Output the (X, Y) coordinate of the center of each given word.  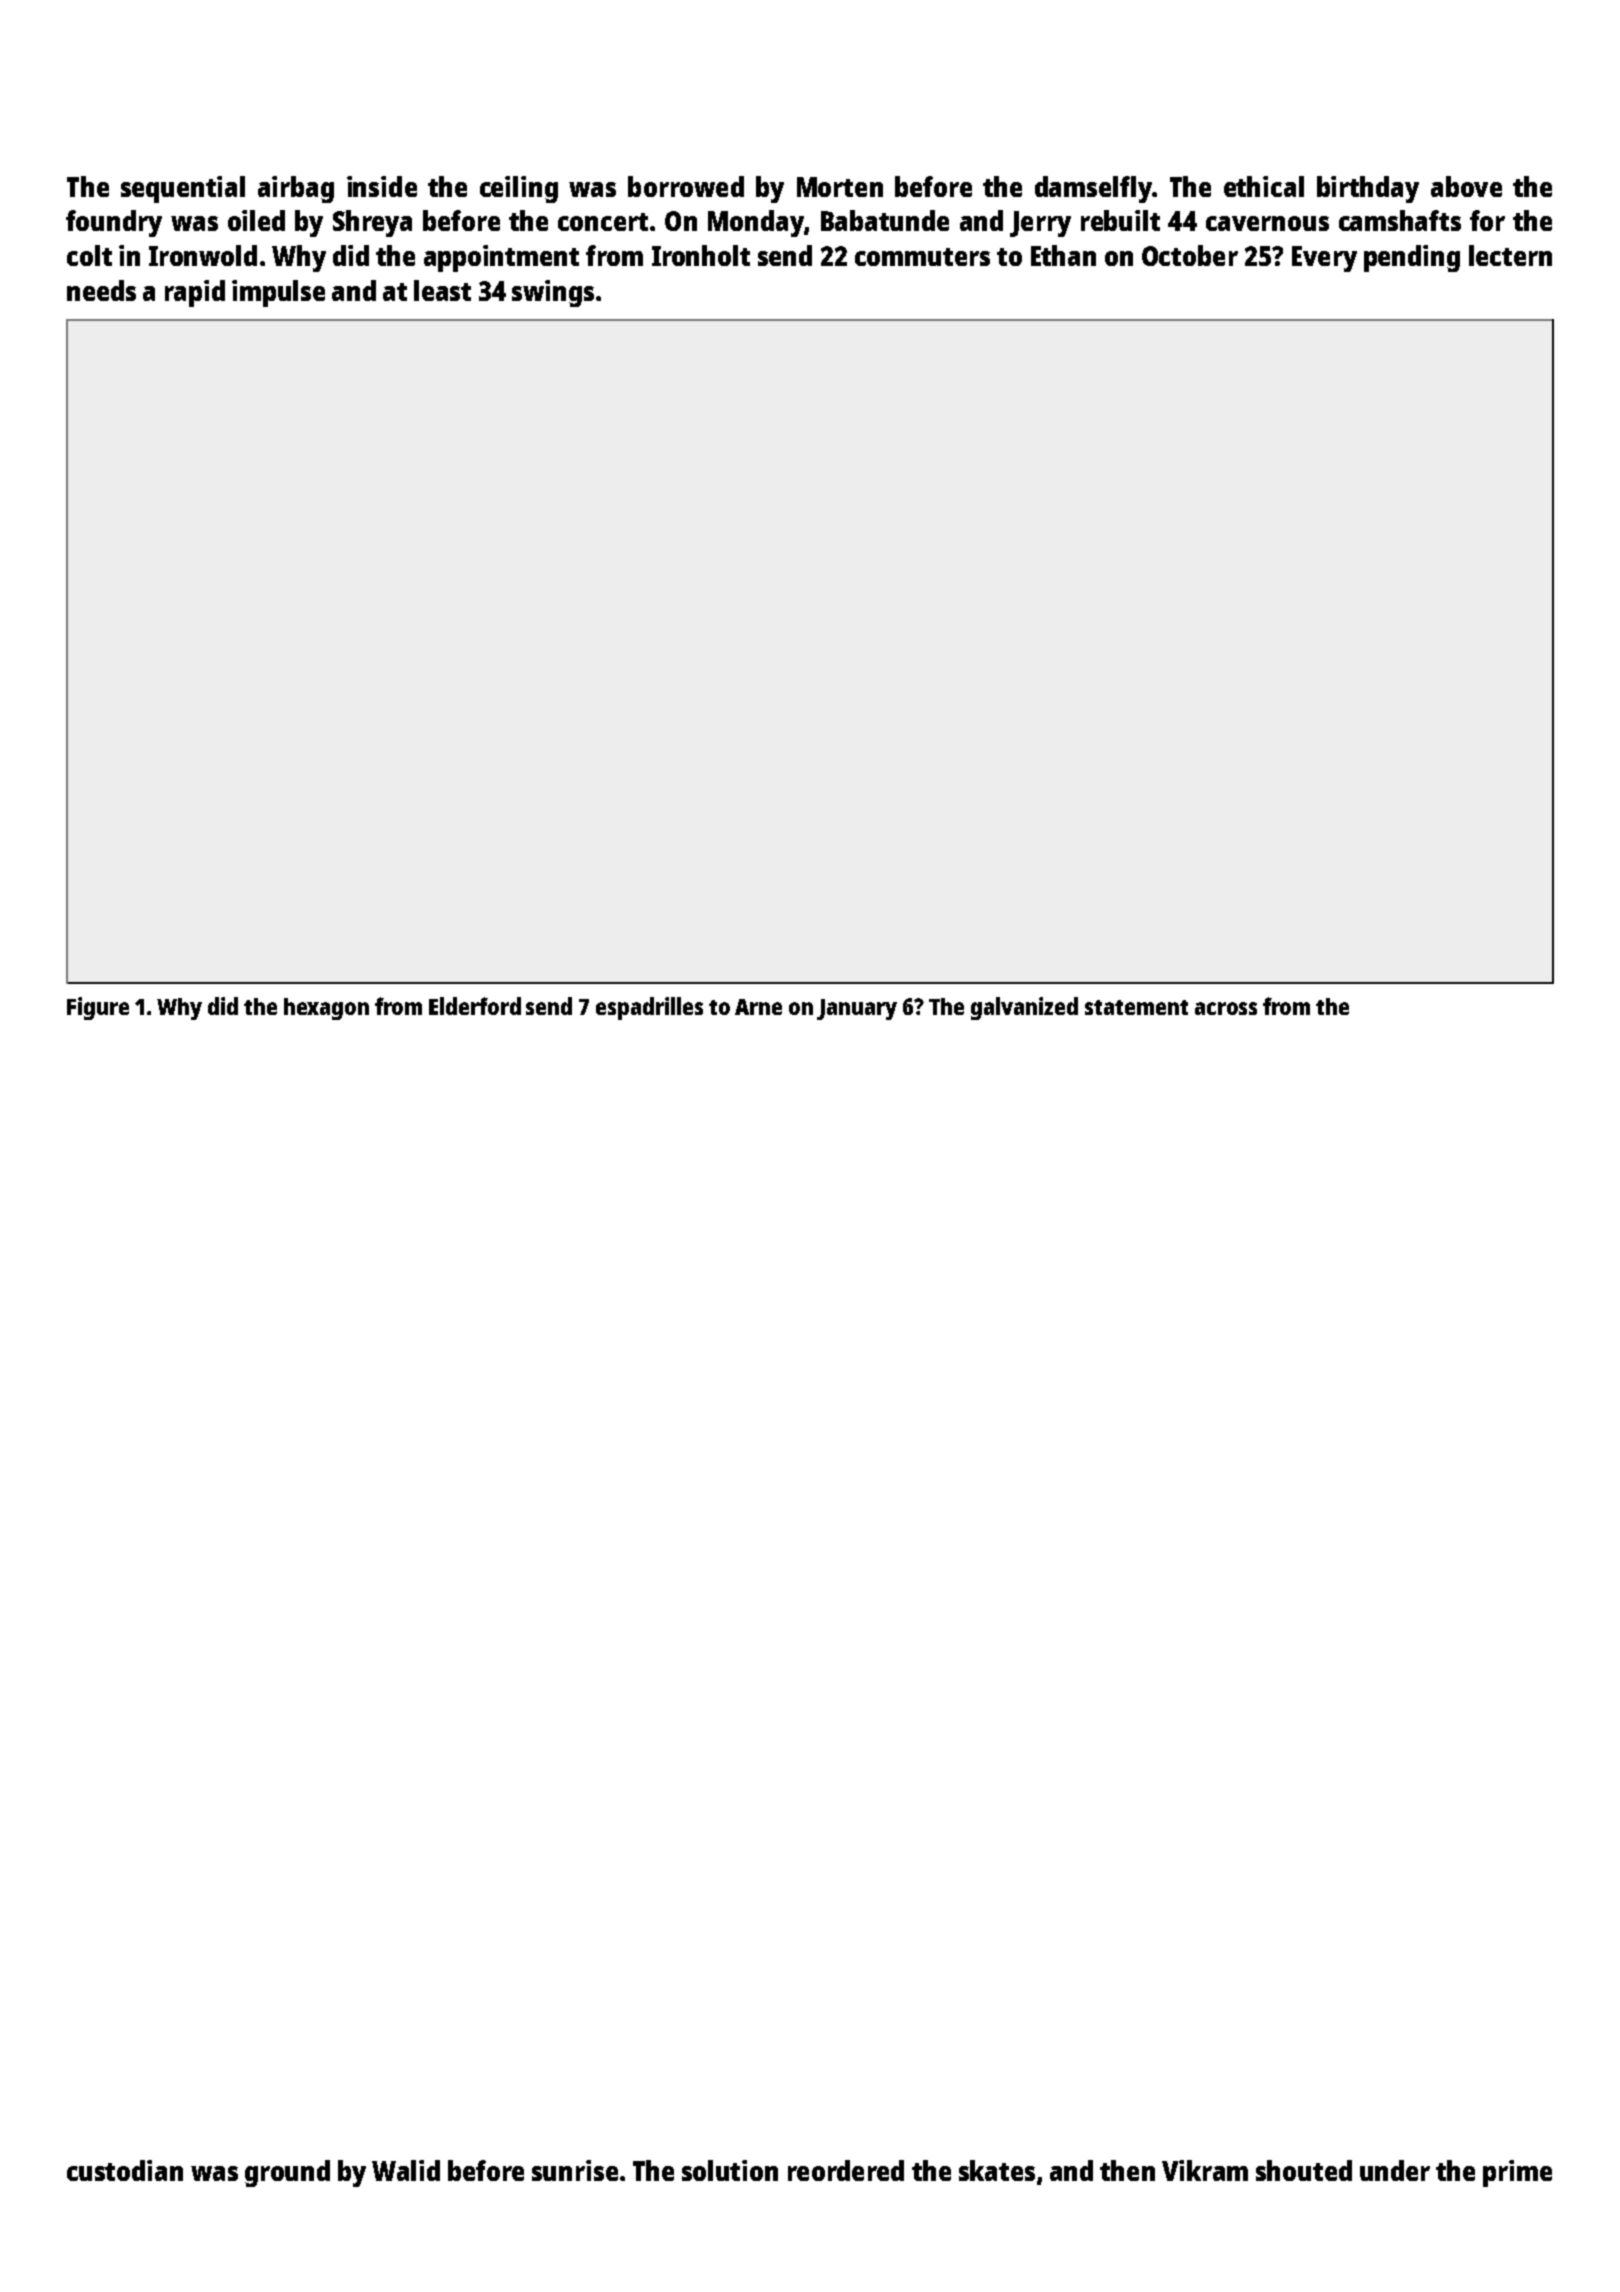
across (1226, 1008)
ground (287, 2173)
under (1395, 2170)
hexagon (326, 1009)
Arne (758, 1007)
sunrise (575, 2170)
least (442, 290)
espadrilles (649, 1008)
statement (1136, 1007)
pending (1412, 258)
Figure (98, 1008)
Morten (840, 187)
